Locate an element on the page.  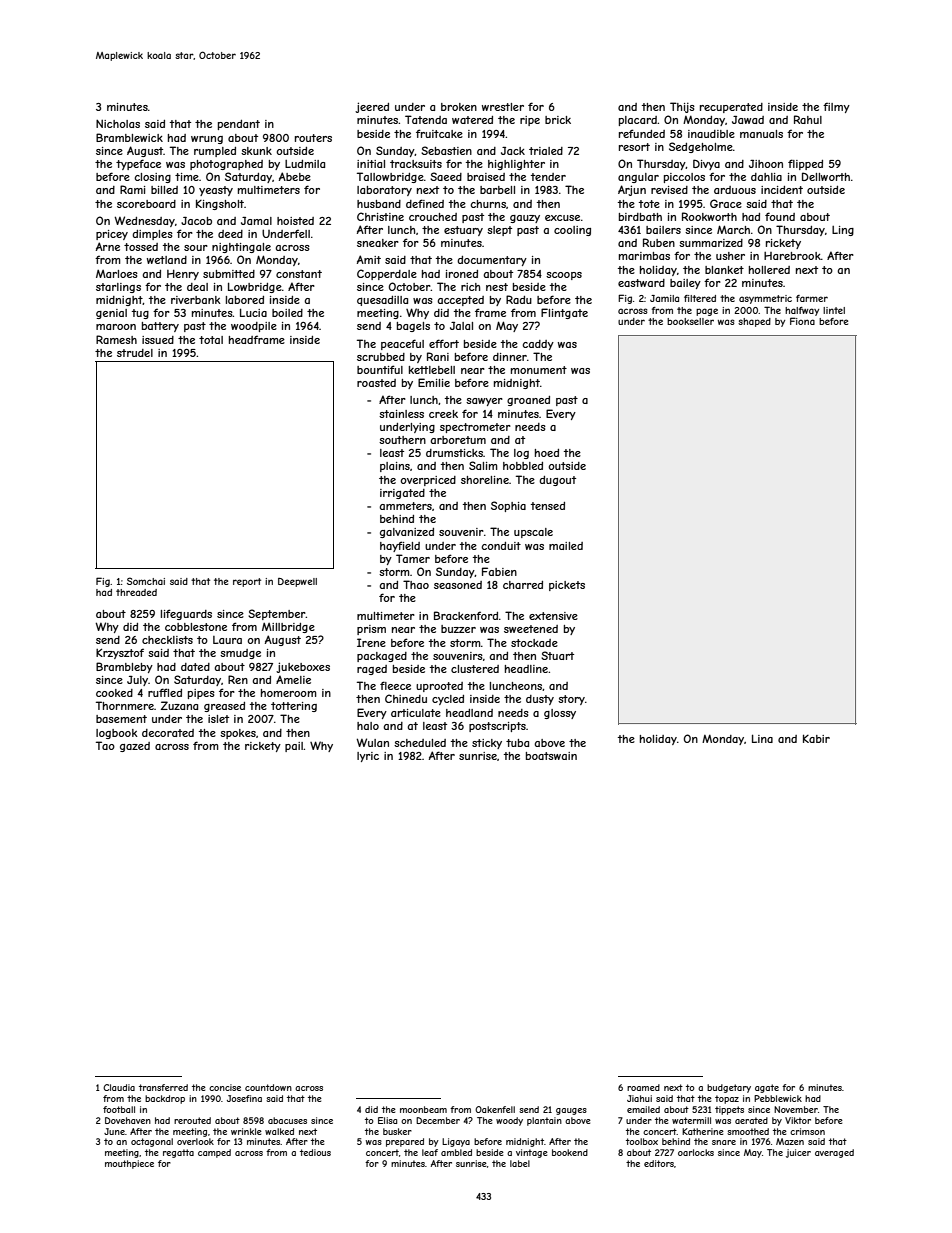
bookseller is located at coordinates (690, 321).
